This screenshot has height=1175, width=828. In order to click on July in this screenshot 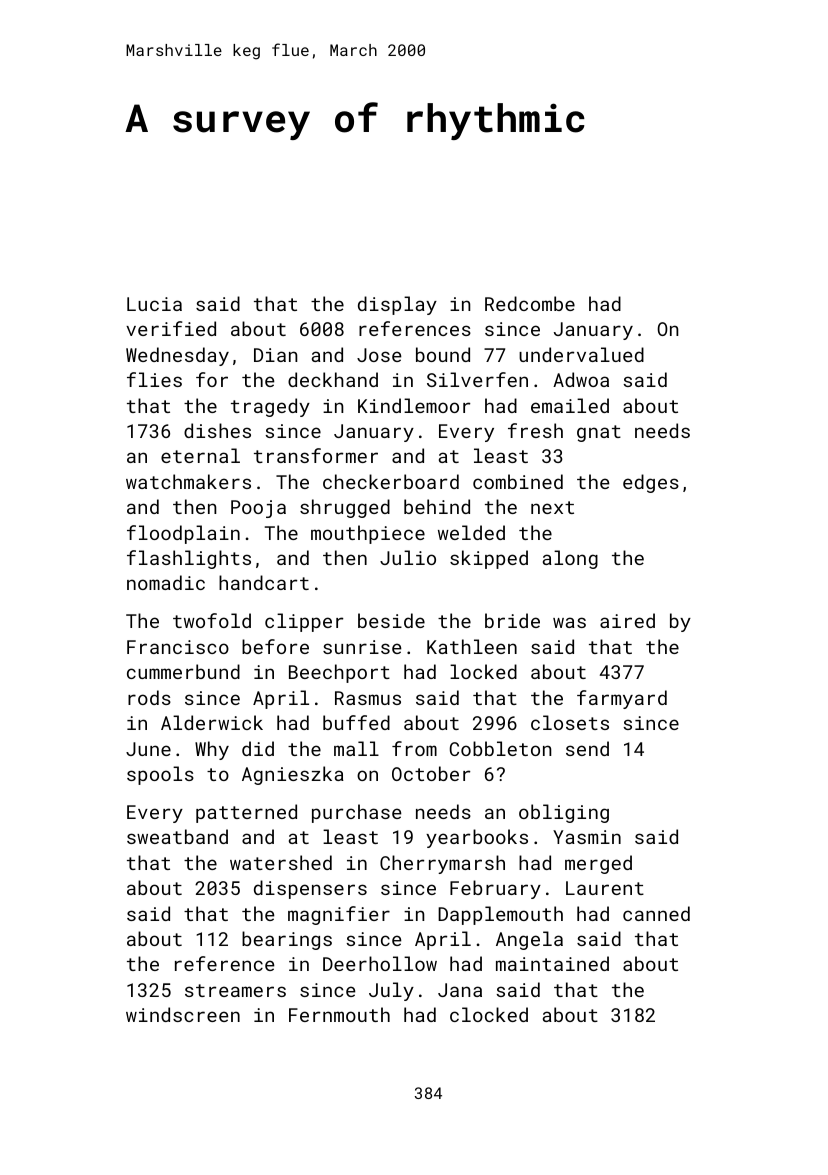, I will do `click(391, 991)`.
